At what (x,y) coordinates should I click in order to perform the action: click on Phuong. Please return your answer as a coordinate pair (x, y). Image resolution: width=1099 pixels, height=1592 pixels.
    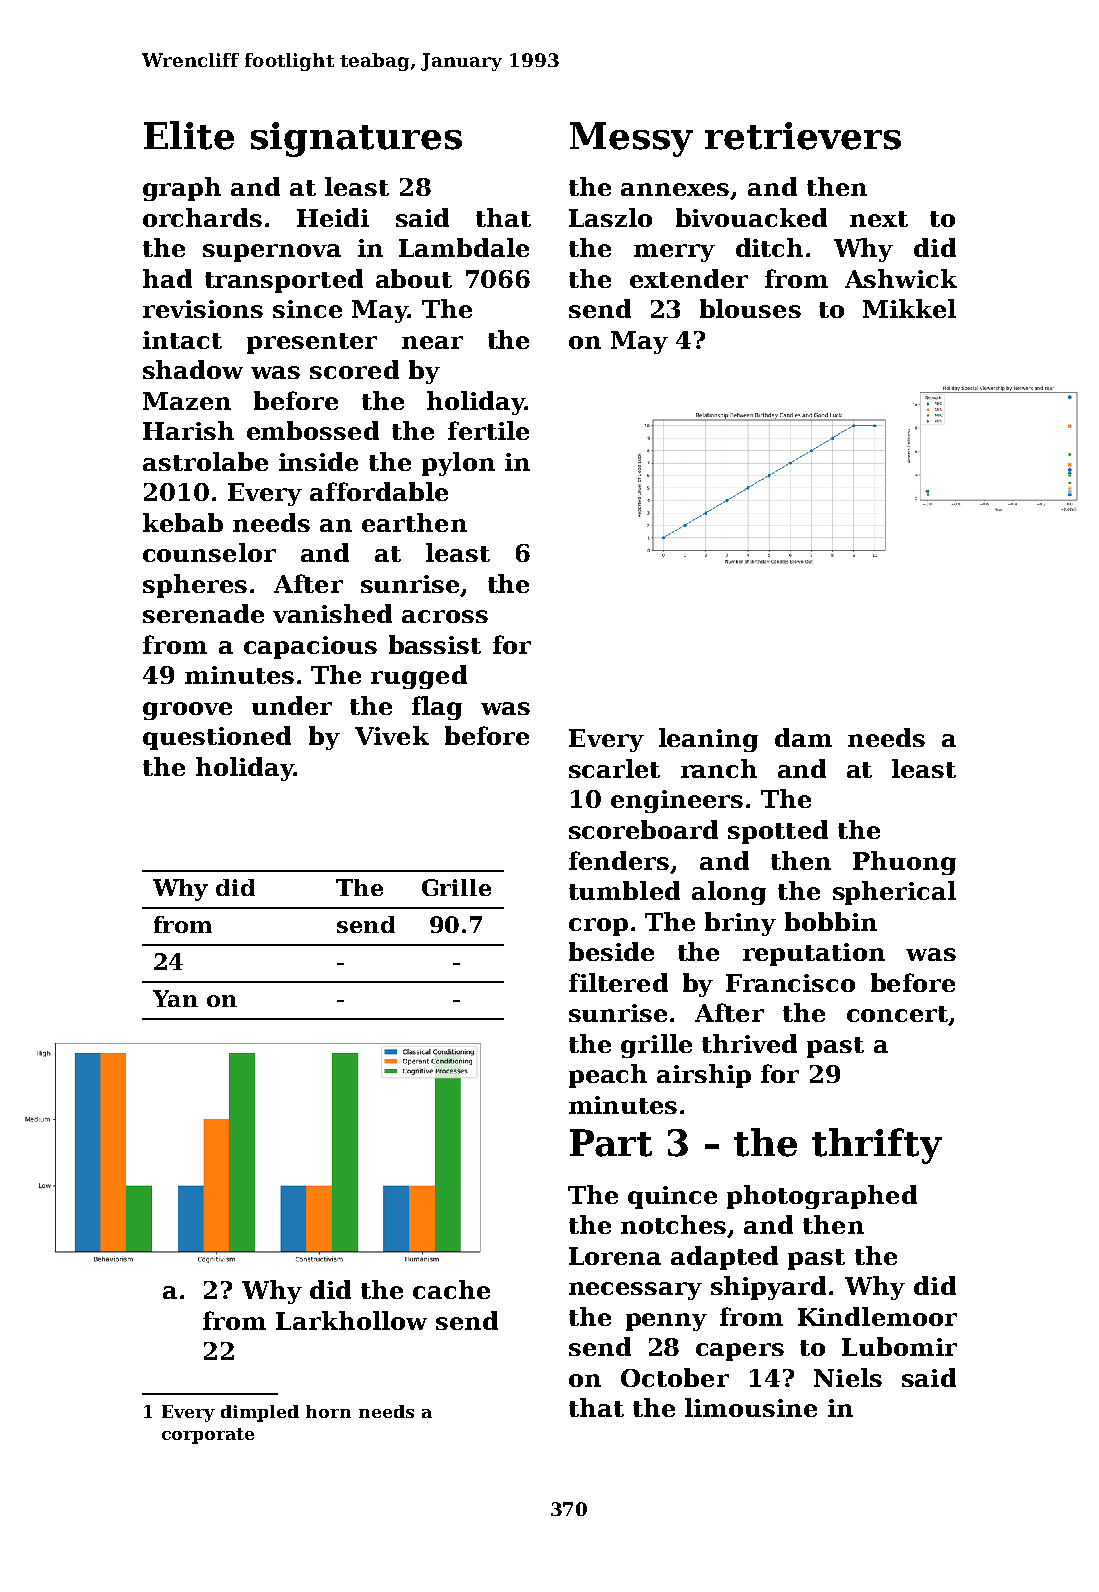
    Looking at the image, I should click on (904, 863).
